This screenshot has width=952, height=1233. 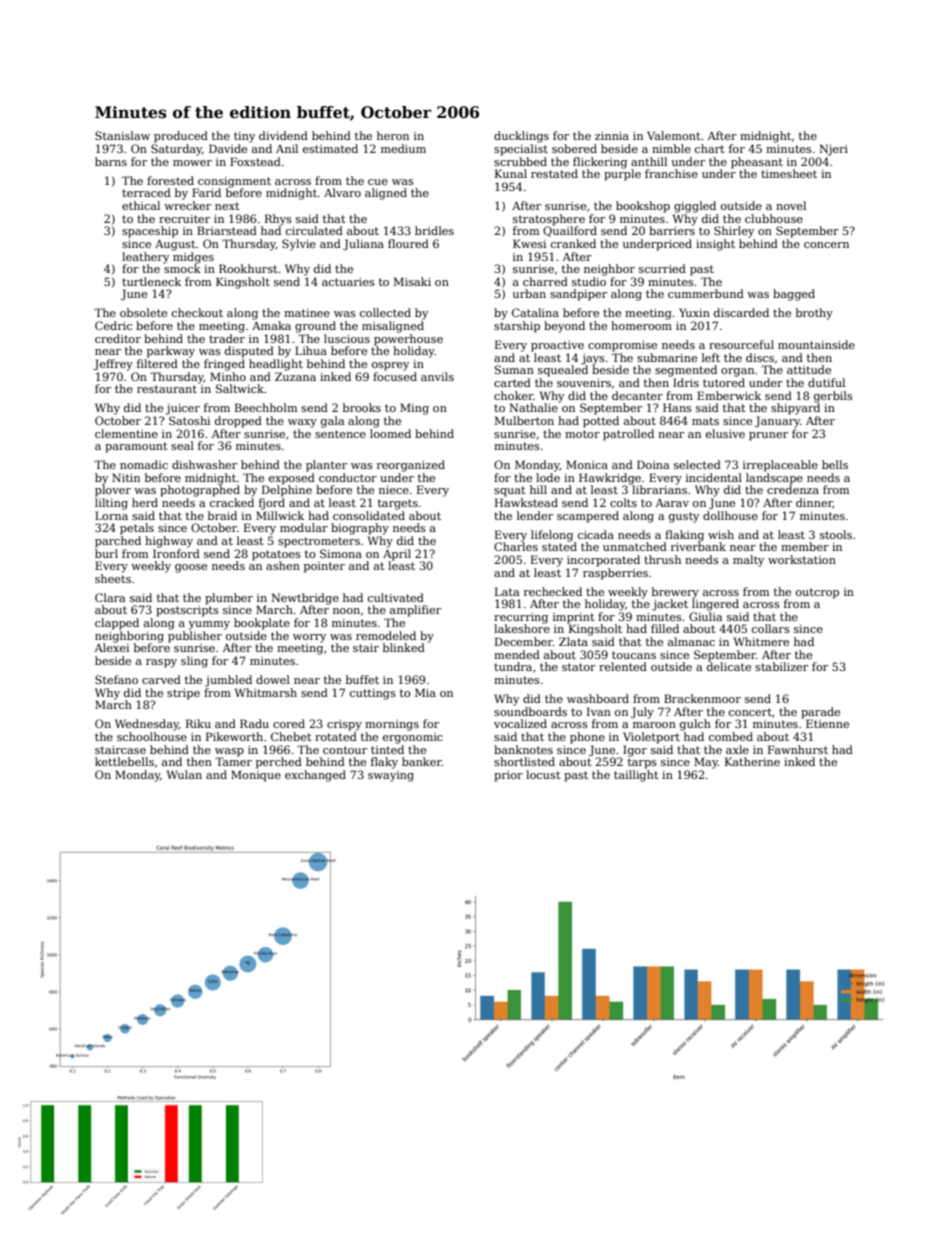 I want to click on shipyard, so click(x=795, y=409).
